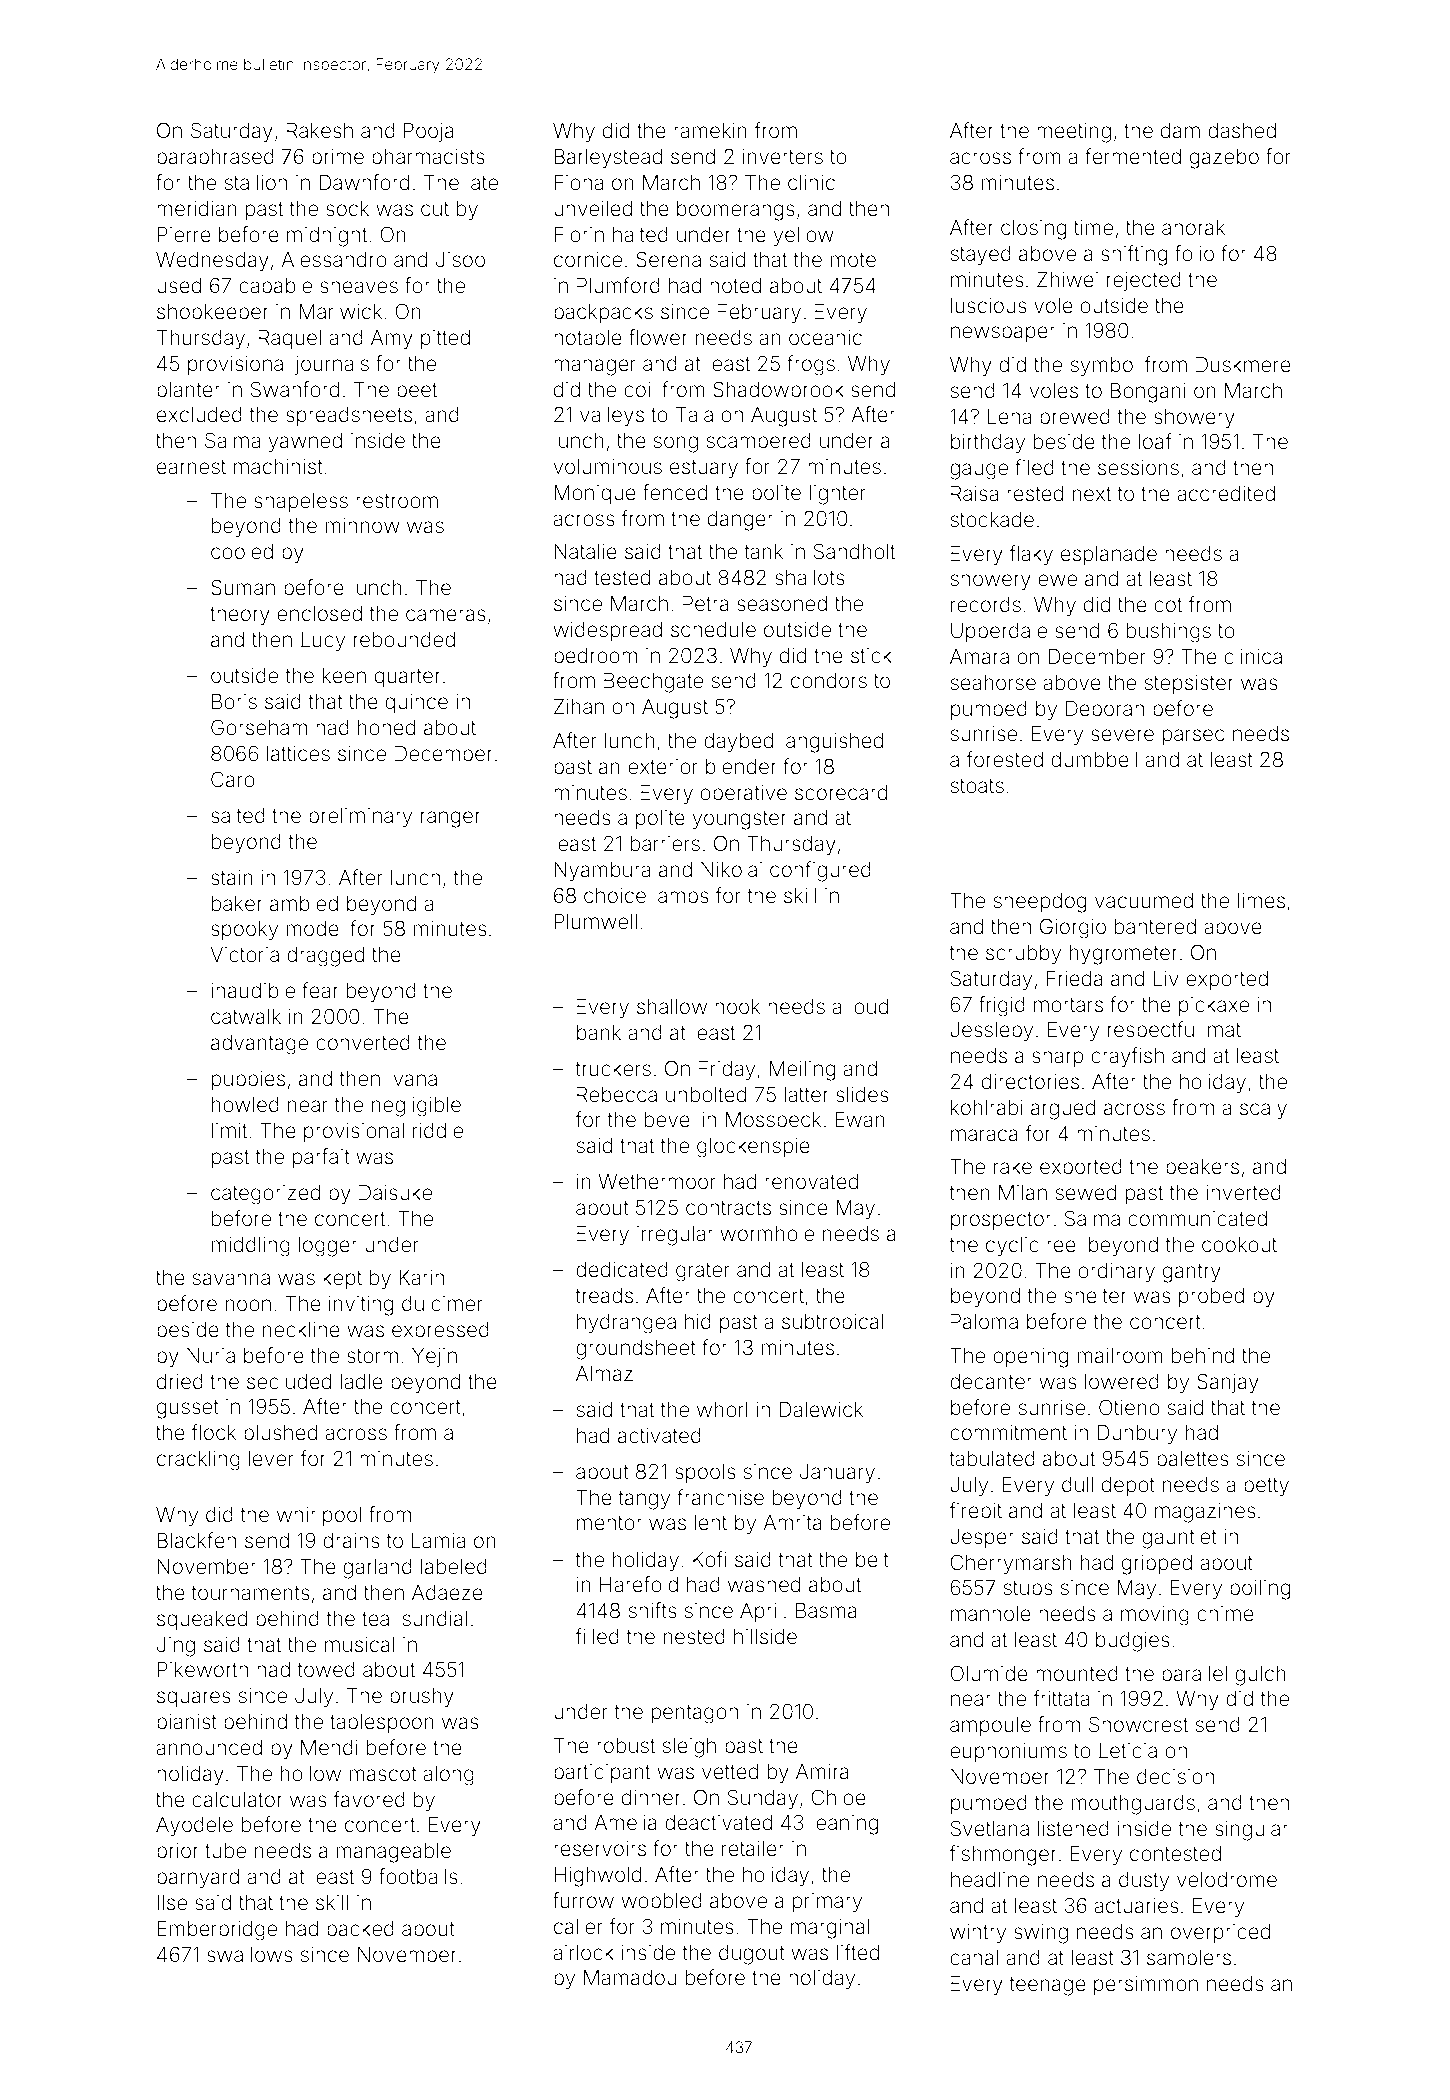 The height and width of the page is (2100, 1450). Describe the element at coordinates (1169, 633) in the page. I see `bushings` at that location.
